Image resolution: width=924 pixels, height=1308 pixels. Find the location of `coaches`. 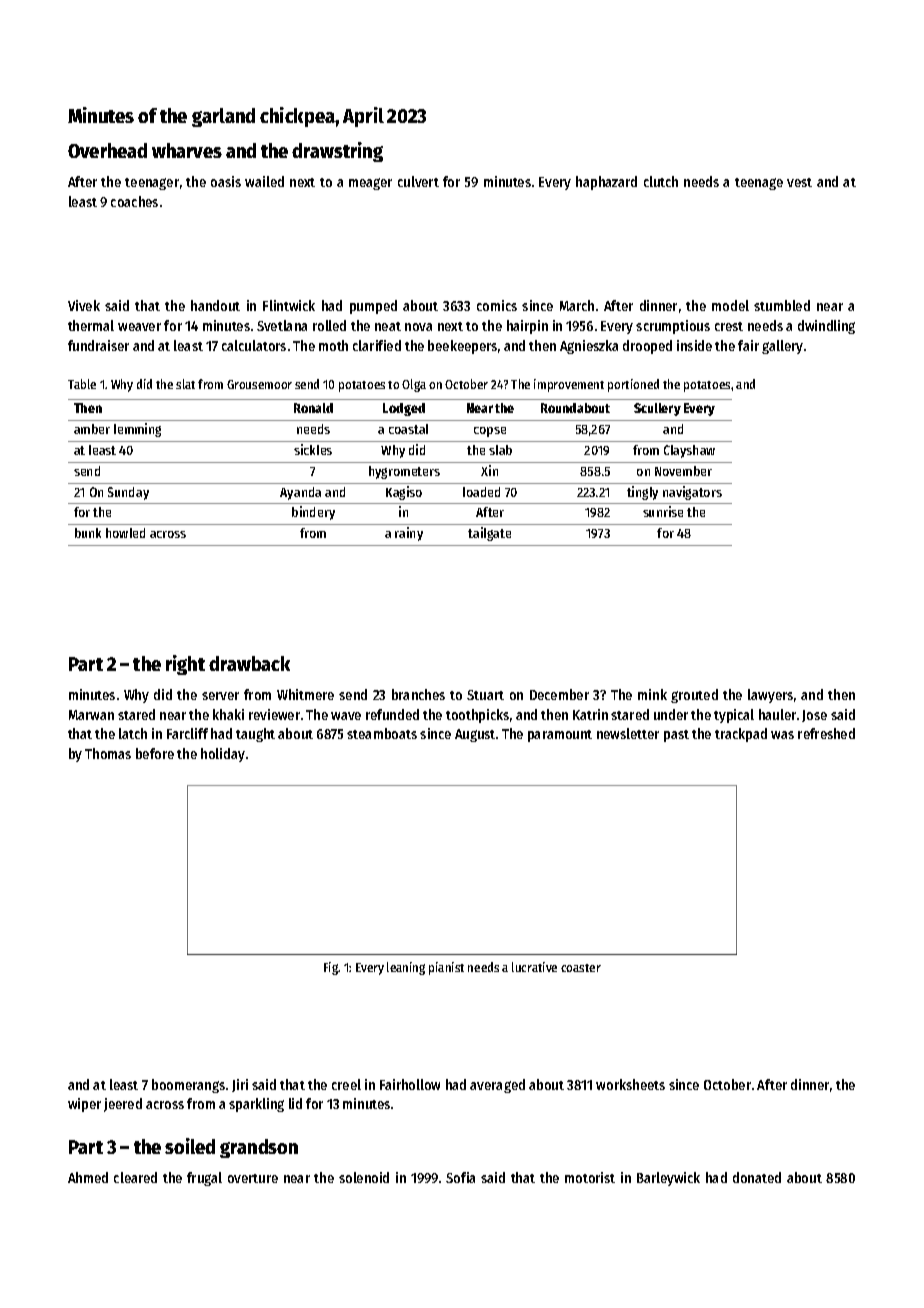

coaches is located at coordinates (134, 201).
